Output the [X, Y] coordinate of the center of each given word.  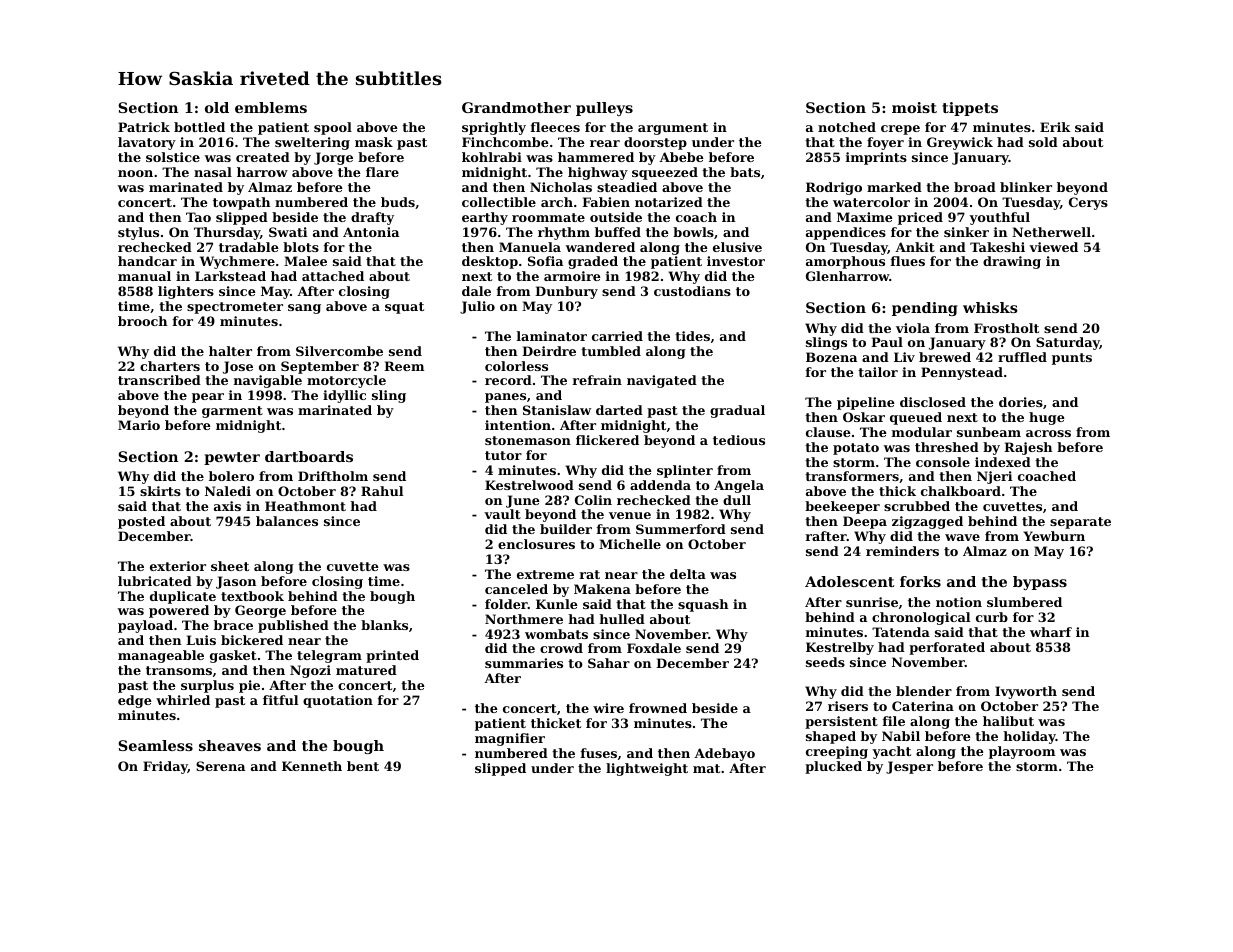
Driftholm [333, 476]
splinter [685, 471]
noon [135, 173]
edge [135, 701]
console [943, 462]
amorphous [845, 262]
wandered [600, 247]
